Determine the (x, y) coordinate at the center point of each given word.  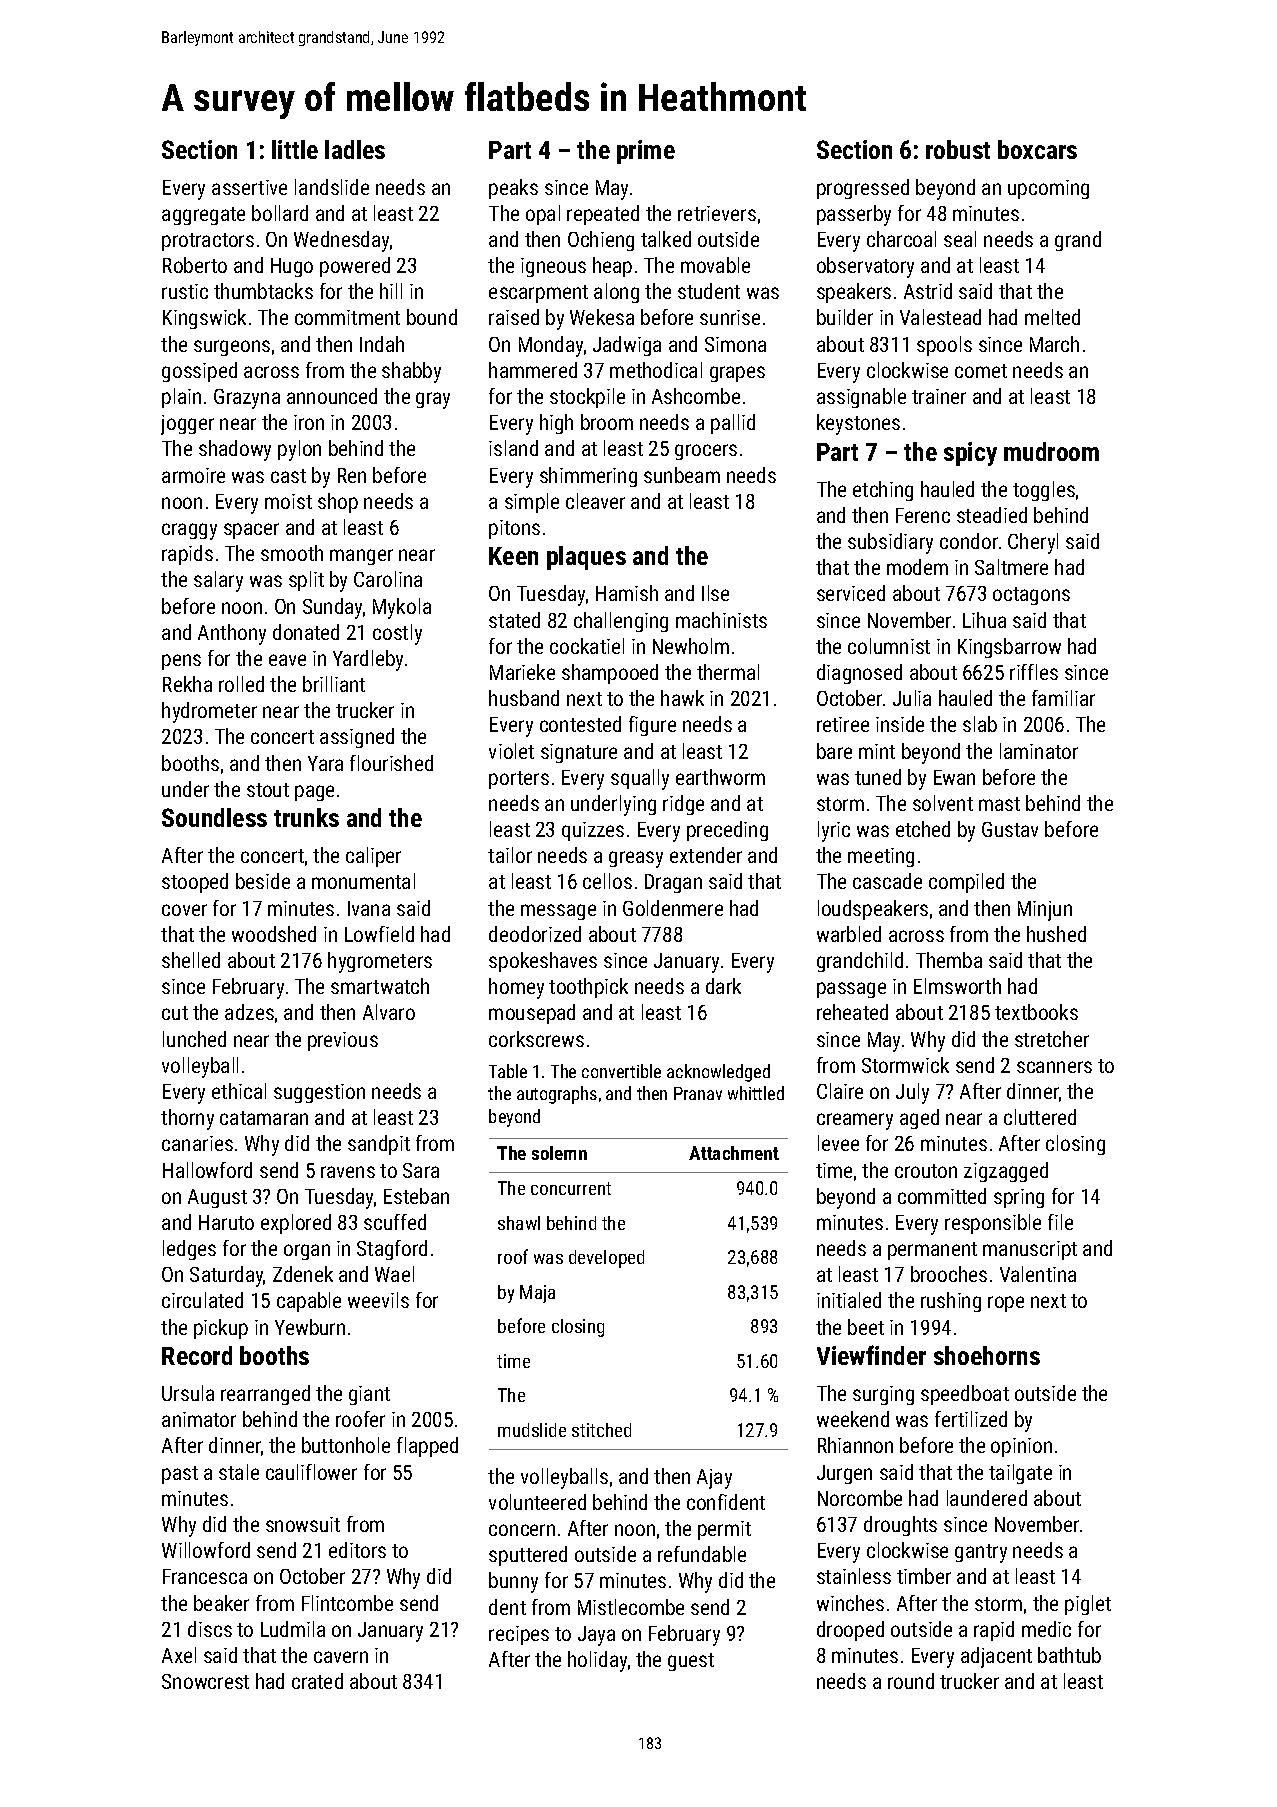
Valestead (940, 317)
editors (357, 1550)
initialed (849, 1300)
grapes (737, 374)
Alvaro (389, 1012)
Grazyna (247, 399)
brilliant (334, 684)
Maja (537, 1294)
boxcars (1037, 149)
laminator (1039, 751)
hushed (1056, 934)
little (295, 149)
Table (508, 1071)
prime (646, 152)
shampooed (610, 674)
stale (239, 1472)
